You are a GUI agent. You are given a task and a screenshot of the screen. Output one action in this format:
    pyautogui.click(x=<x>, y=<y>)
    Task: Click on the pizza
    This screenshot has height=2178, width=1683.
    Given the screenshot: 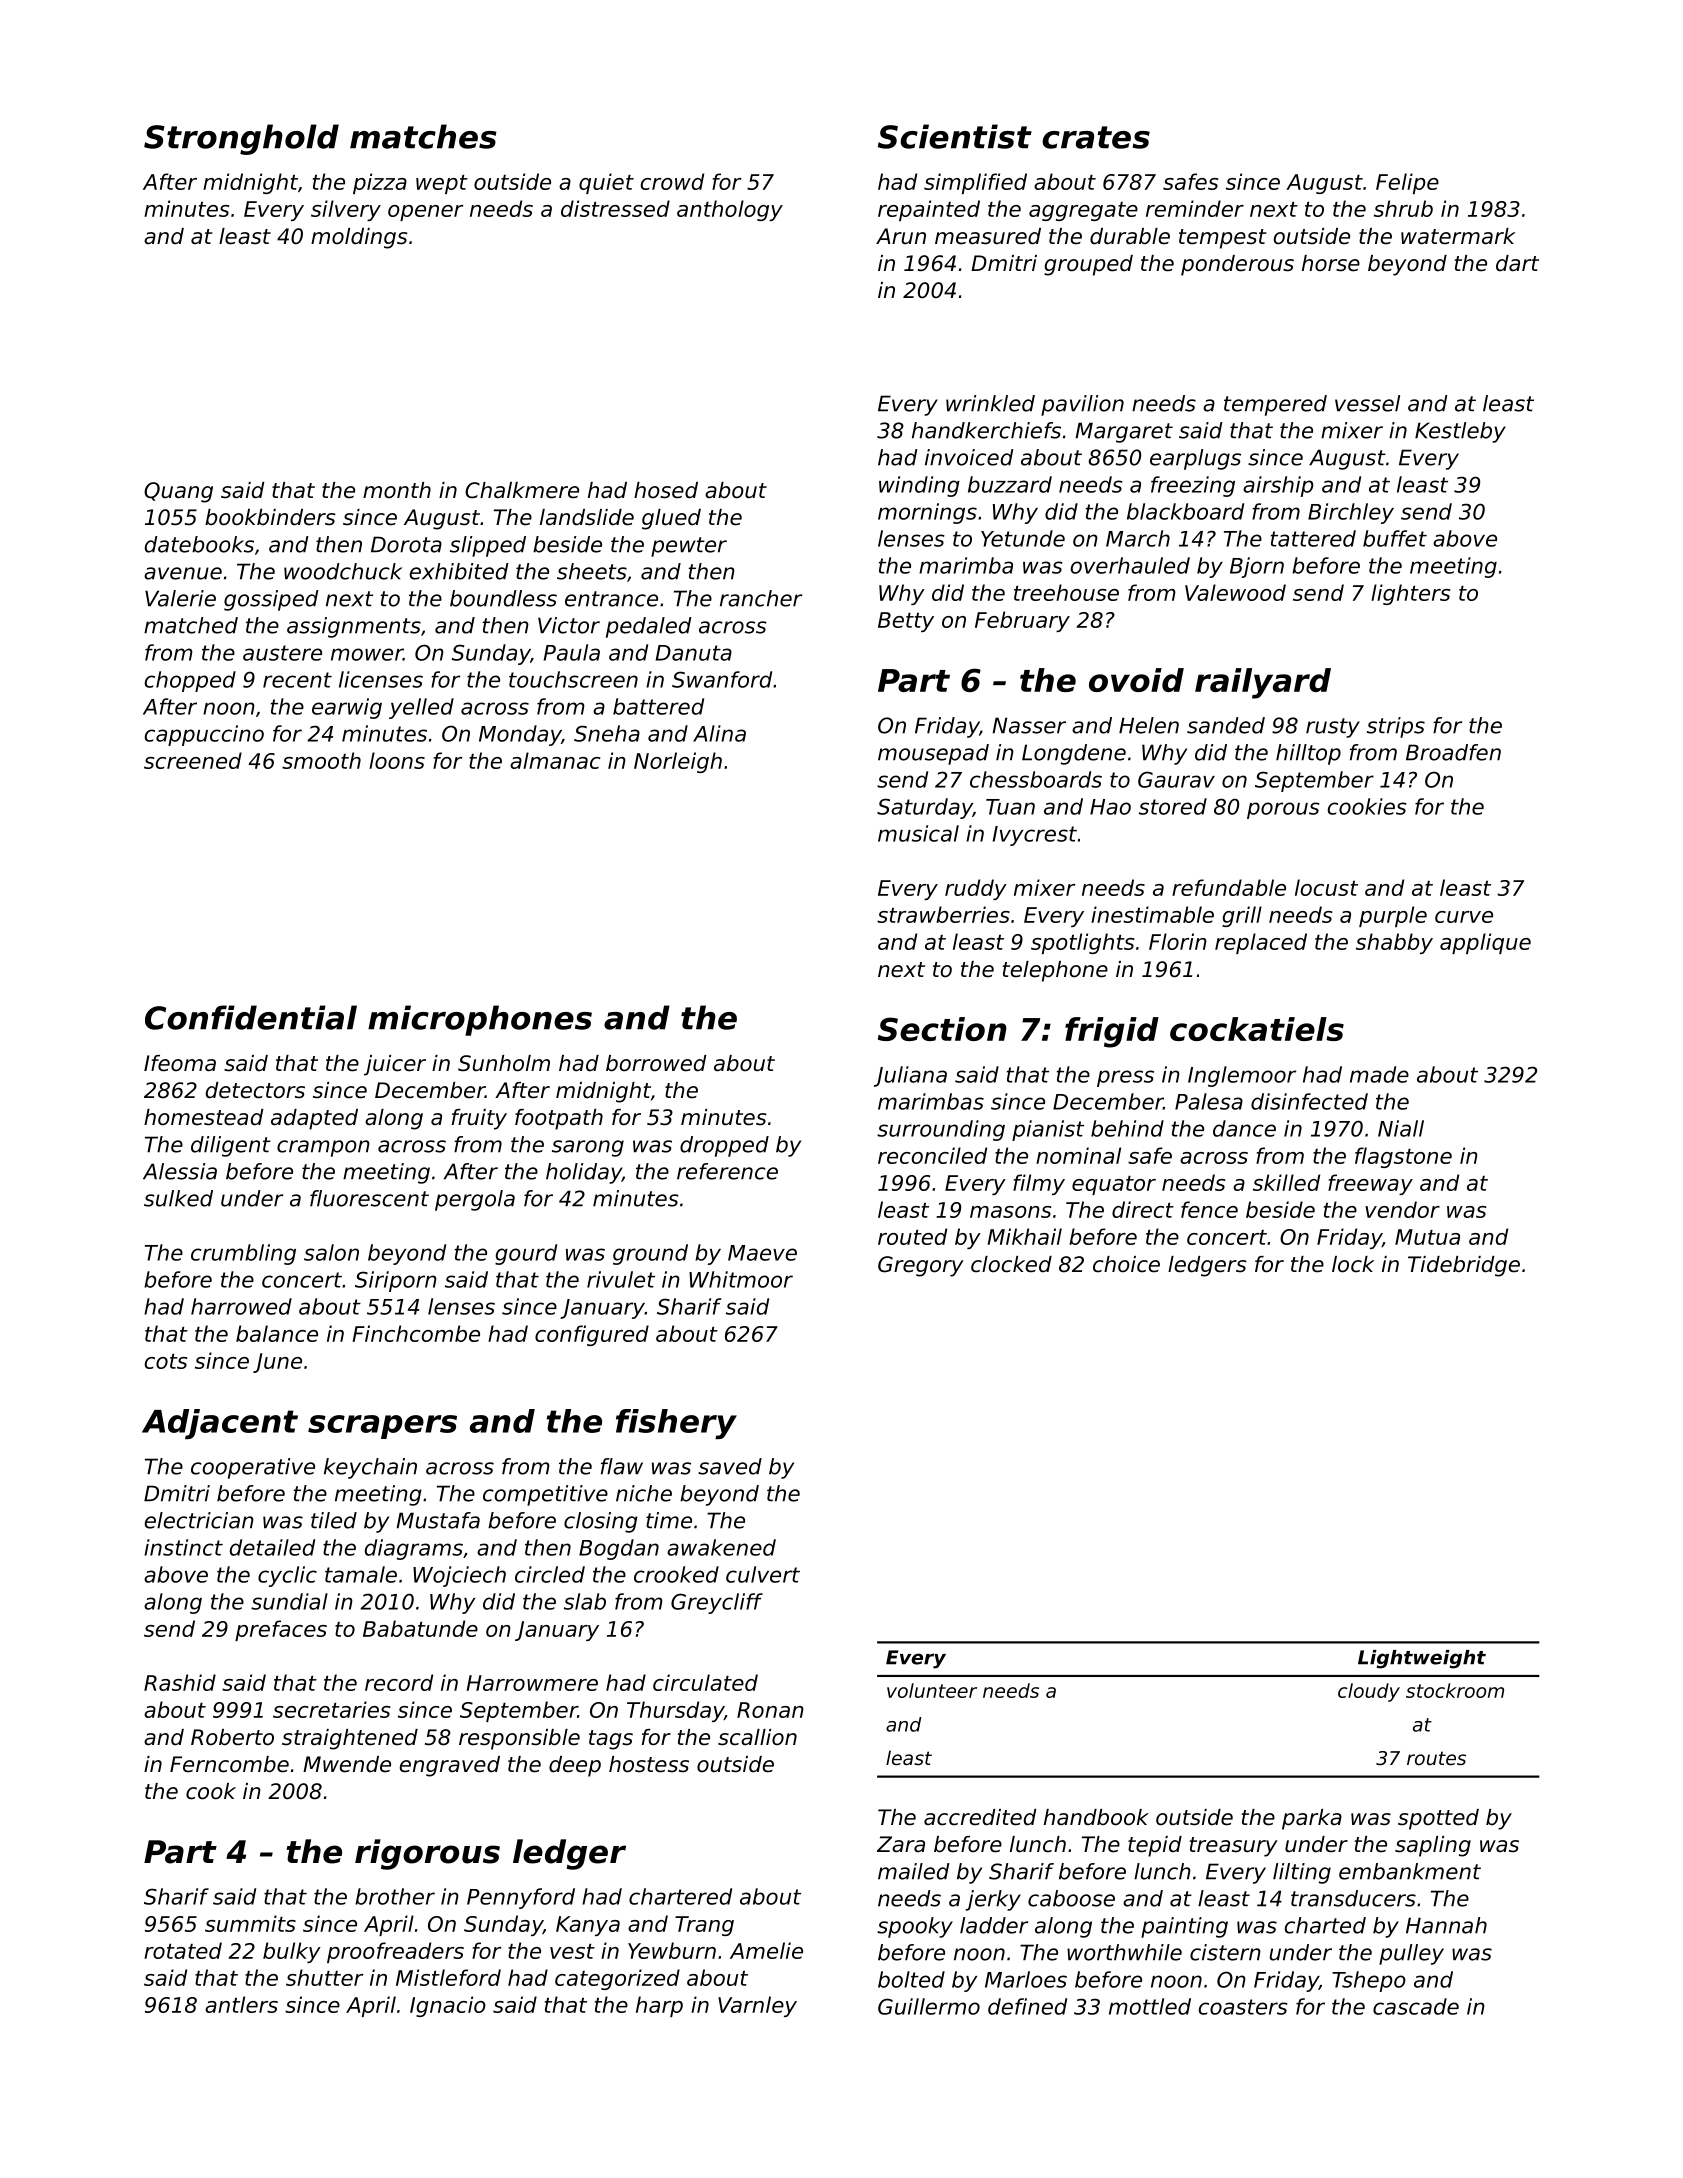 What is the action you would take?
    pyautogui.click(x=380, y=183)
